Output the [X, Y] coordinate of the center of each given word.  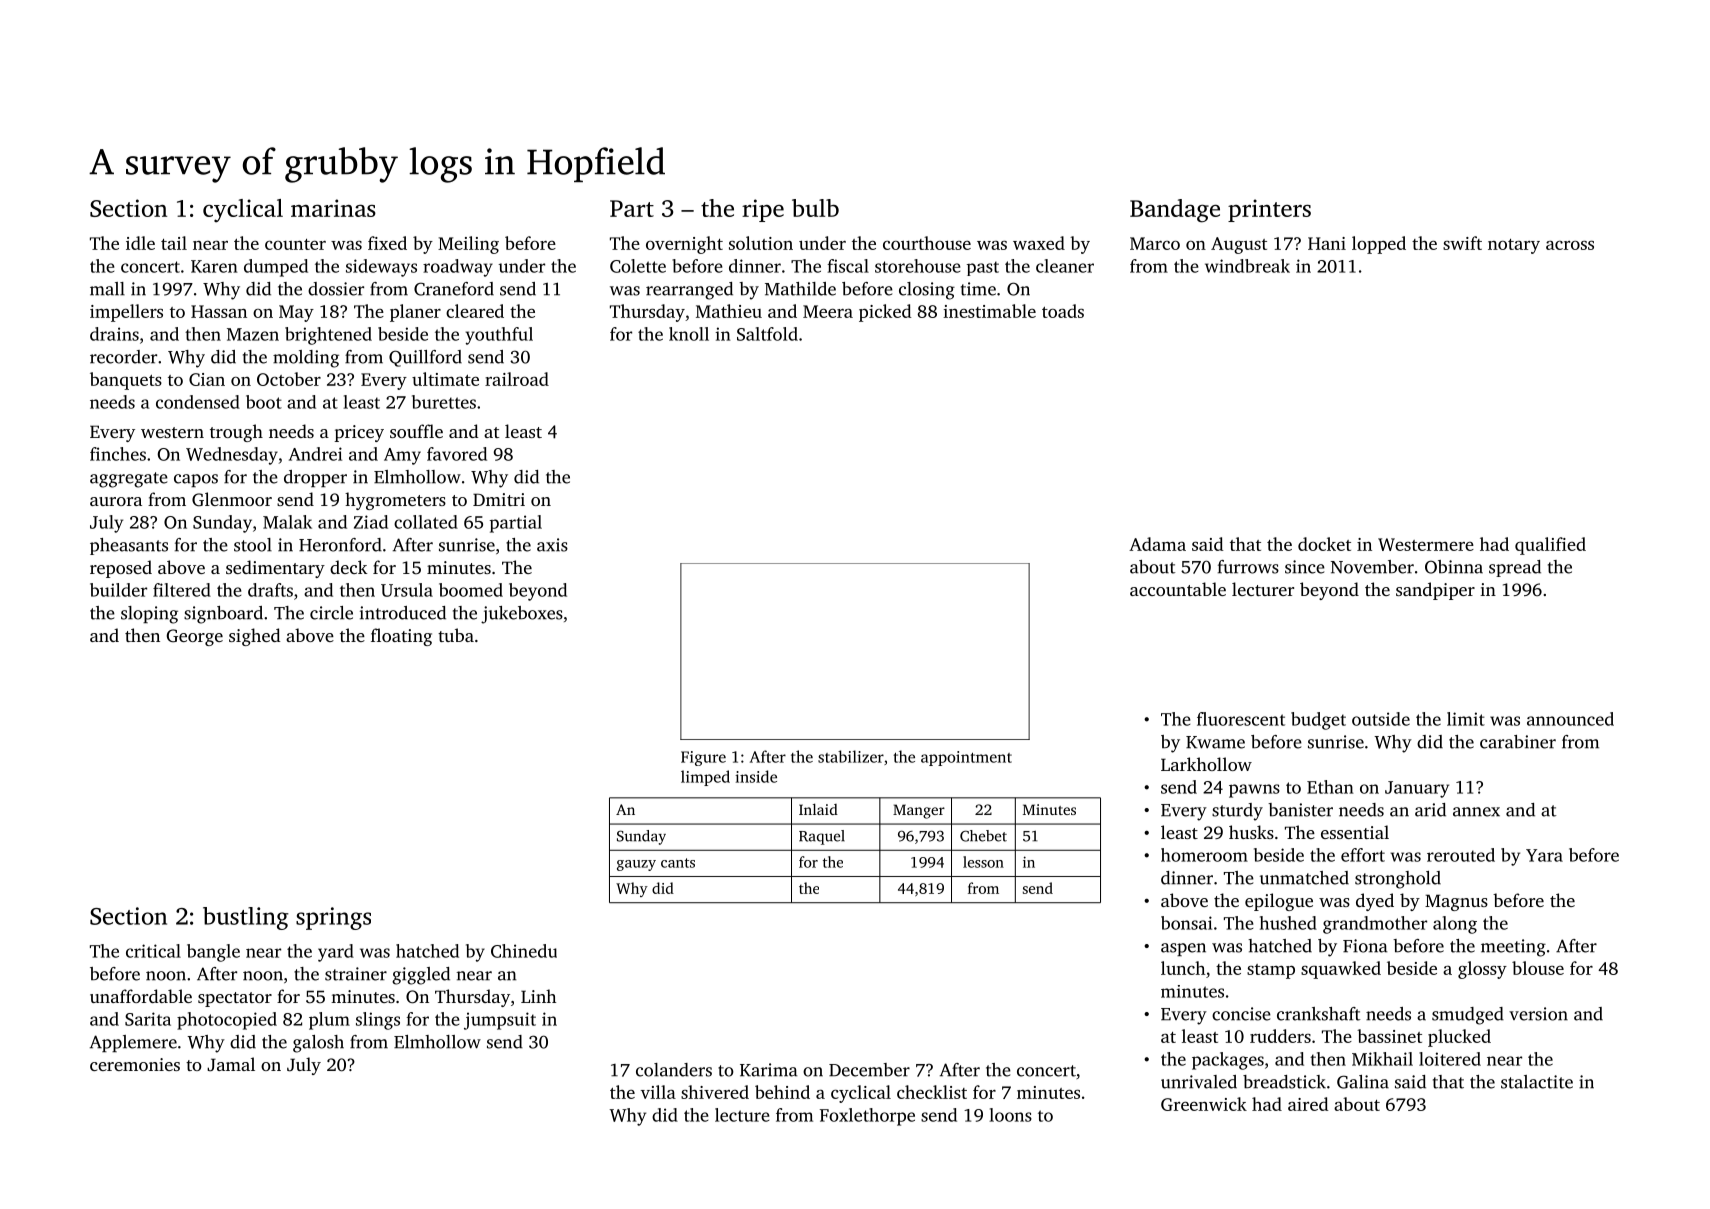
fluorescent [1241, 719]
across [1570, 245]
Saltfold [767, 334]
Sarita [148, 1019]
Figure [703, 758]
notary [1514, 246]
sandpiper [1435, 591]
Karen [214, 266]
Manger [919, 811]
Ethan [1330, 787]
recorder [123, 357]
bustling [246, 918]
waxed [1039, 243]
